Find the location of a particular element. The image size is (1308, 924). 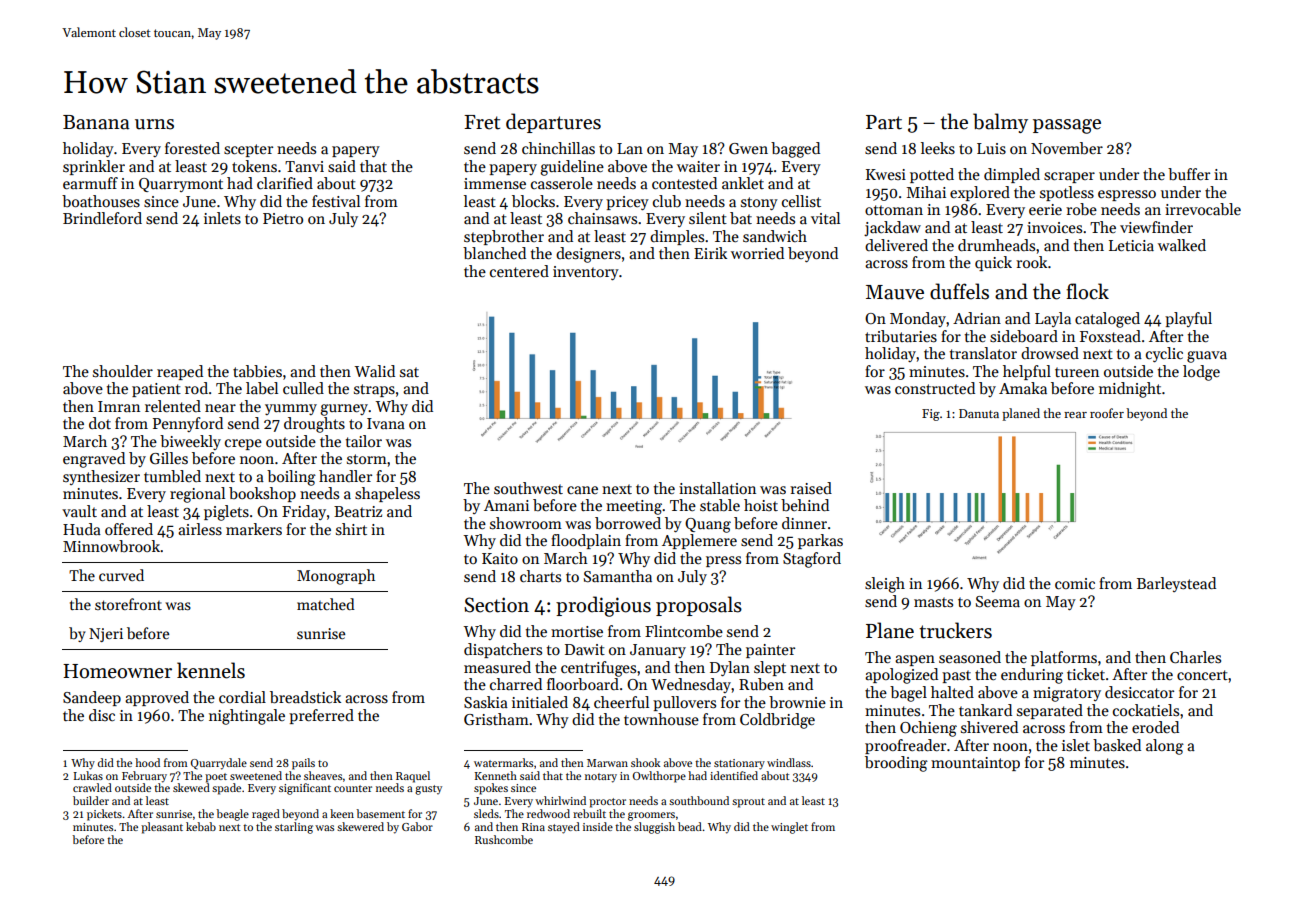

pleasant is located at coordinates (162, 828).
